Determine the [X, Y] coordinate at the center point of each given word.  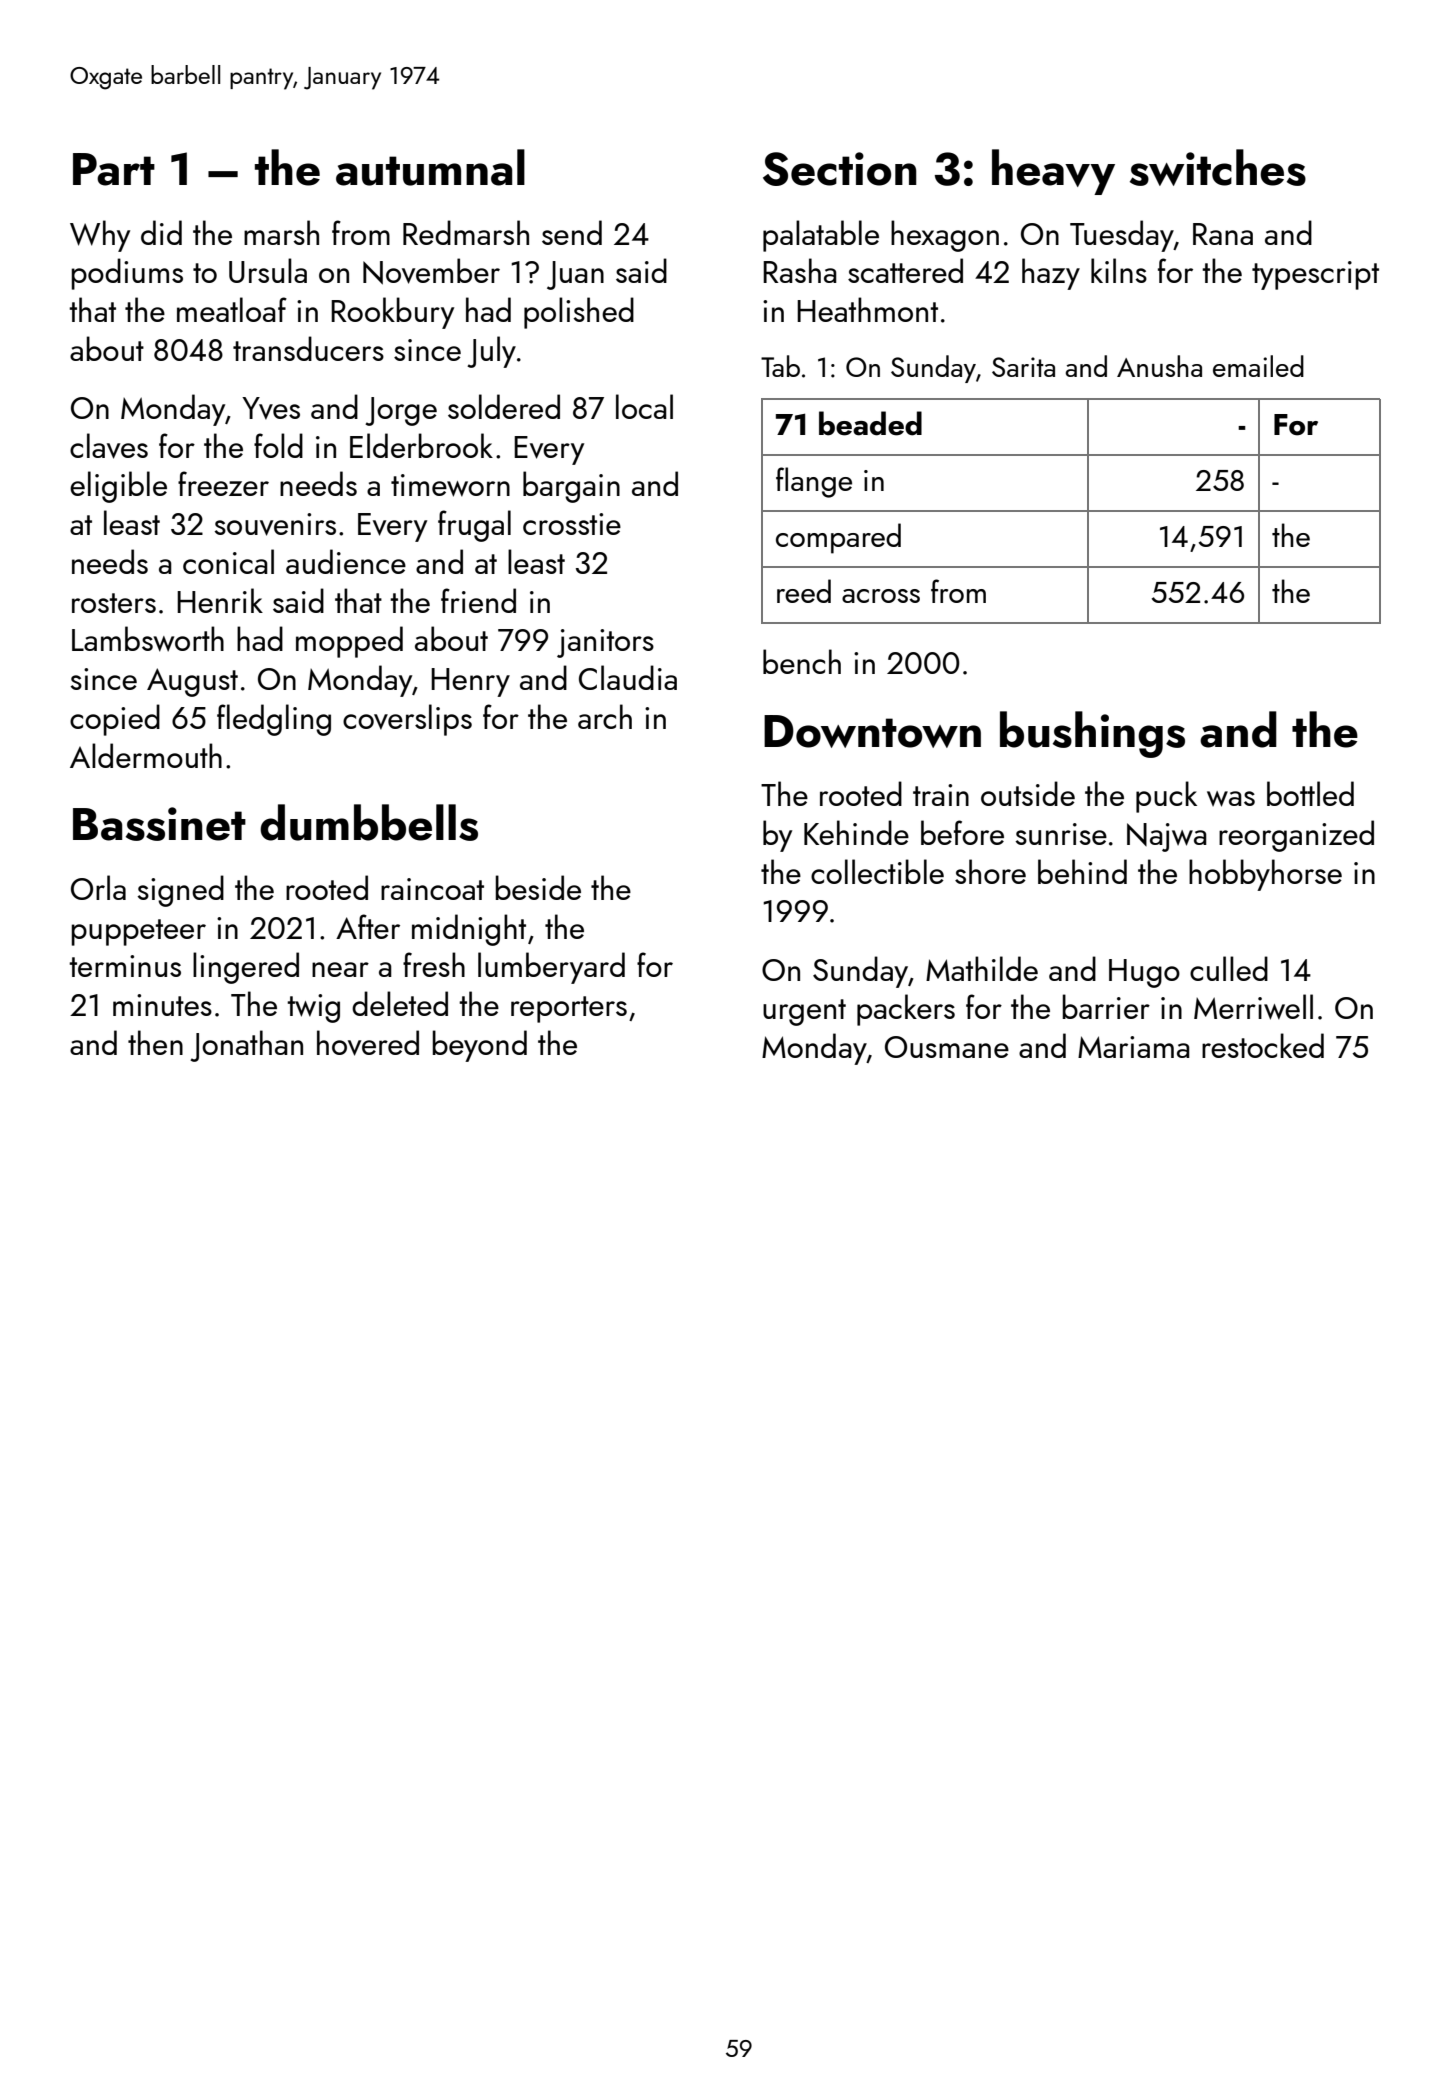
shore [990, 871]
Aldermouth [146, 755]
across [881, 596]
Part [114, 169]
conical [228, 561]
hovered [368, 1043]
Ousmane [947, 1047]
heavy [1053, 172]
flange [814, 482]
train [941, 795]
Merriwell [1253, 1007]
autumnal [430, 167]
